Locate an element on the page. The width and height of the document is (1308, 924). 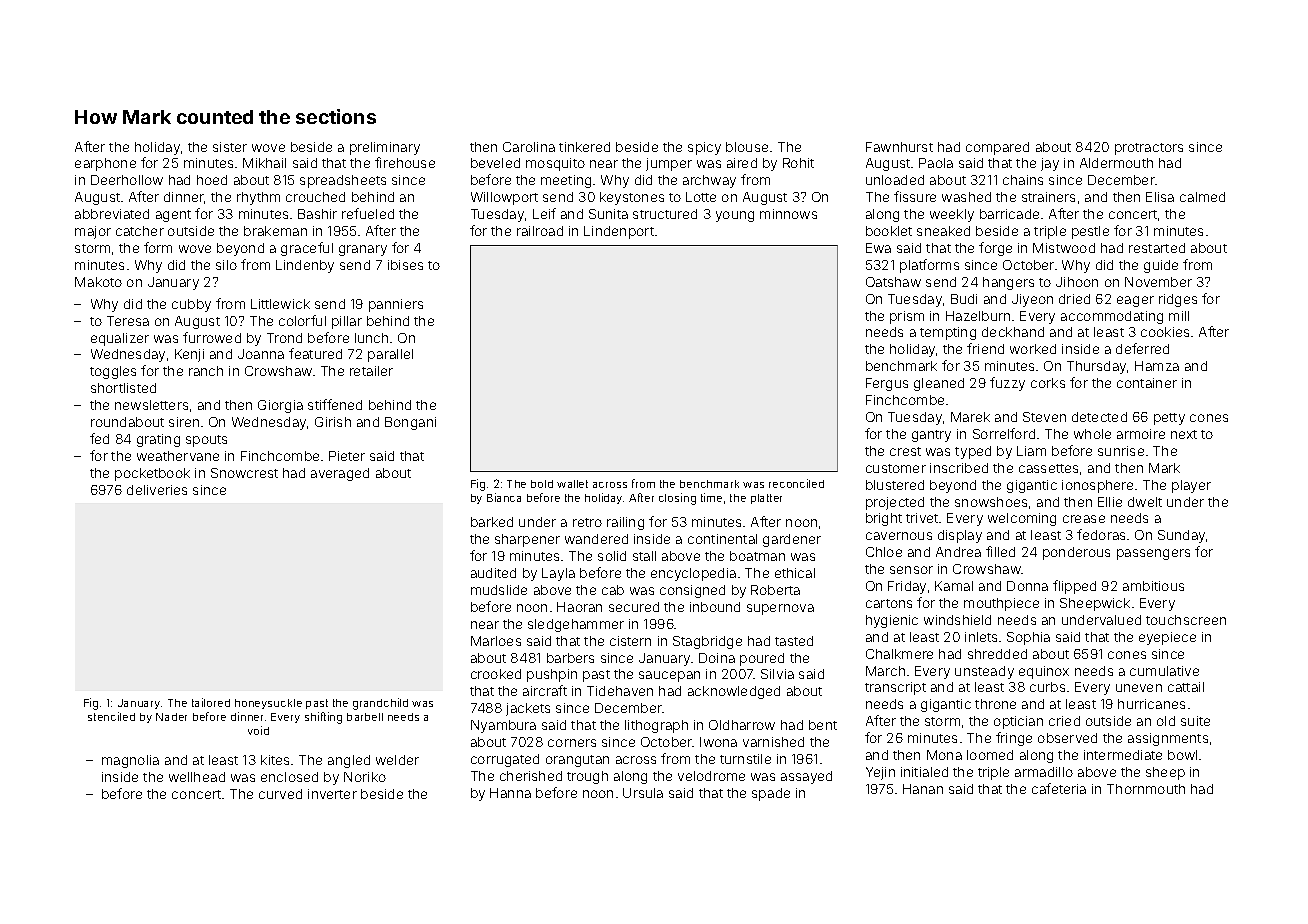
player is located at coordinates (1191, 486).
